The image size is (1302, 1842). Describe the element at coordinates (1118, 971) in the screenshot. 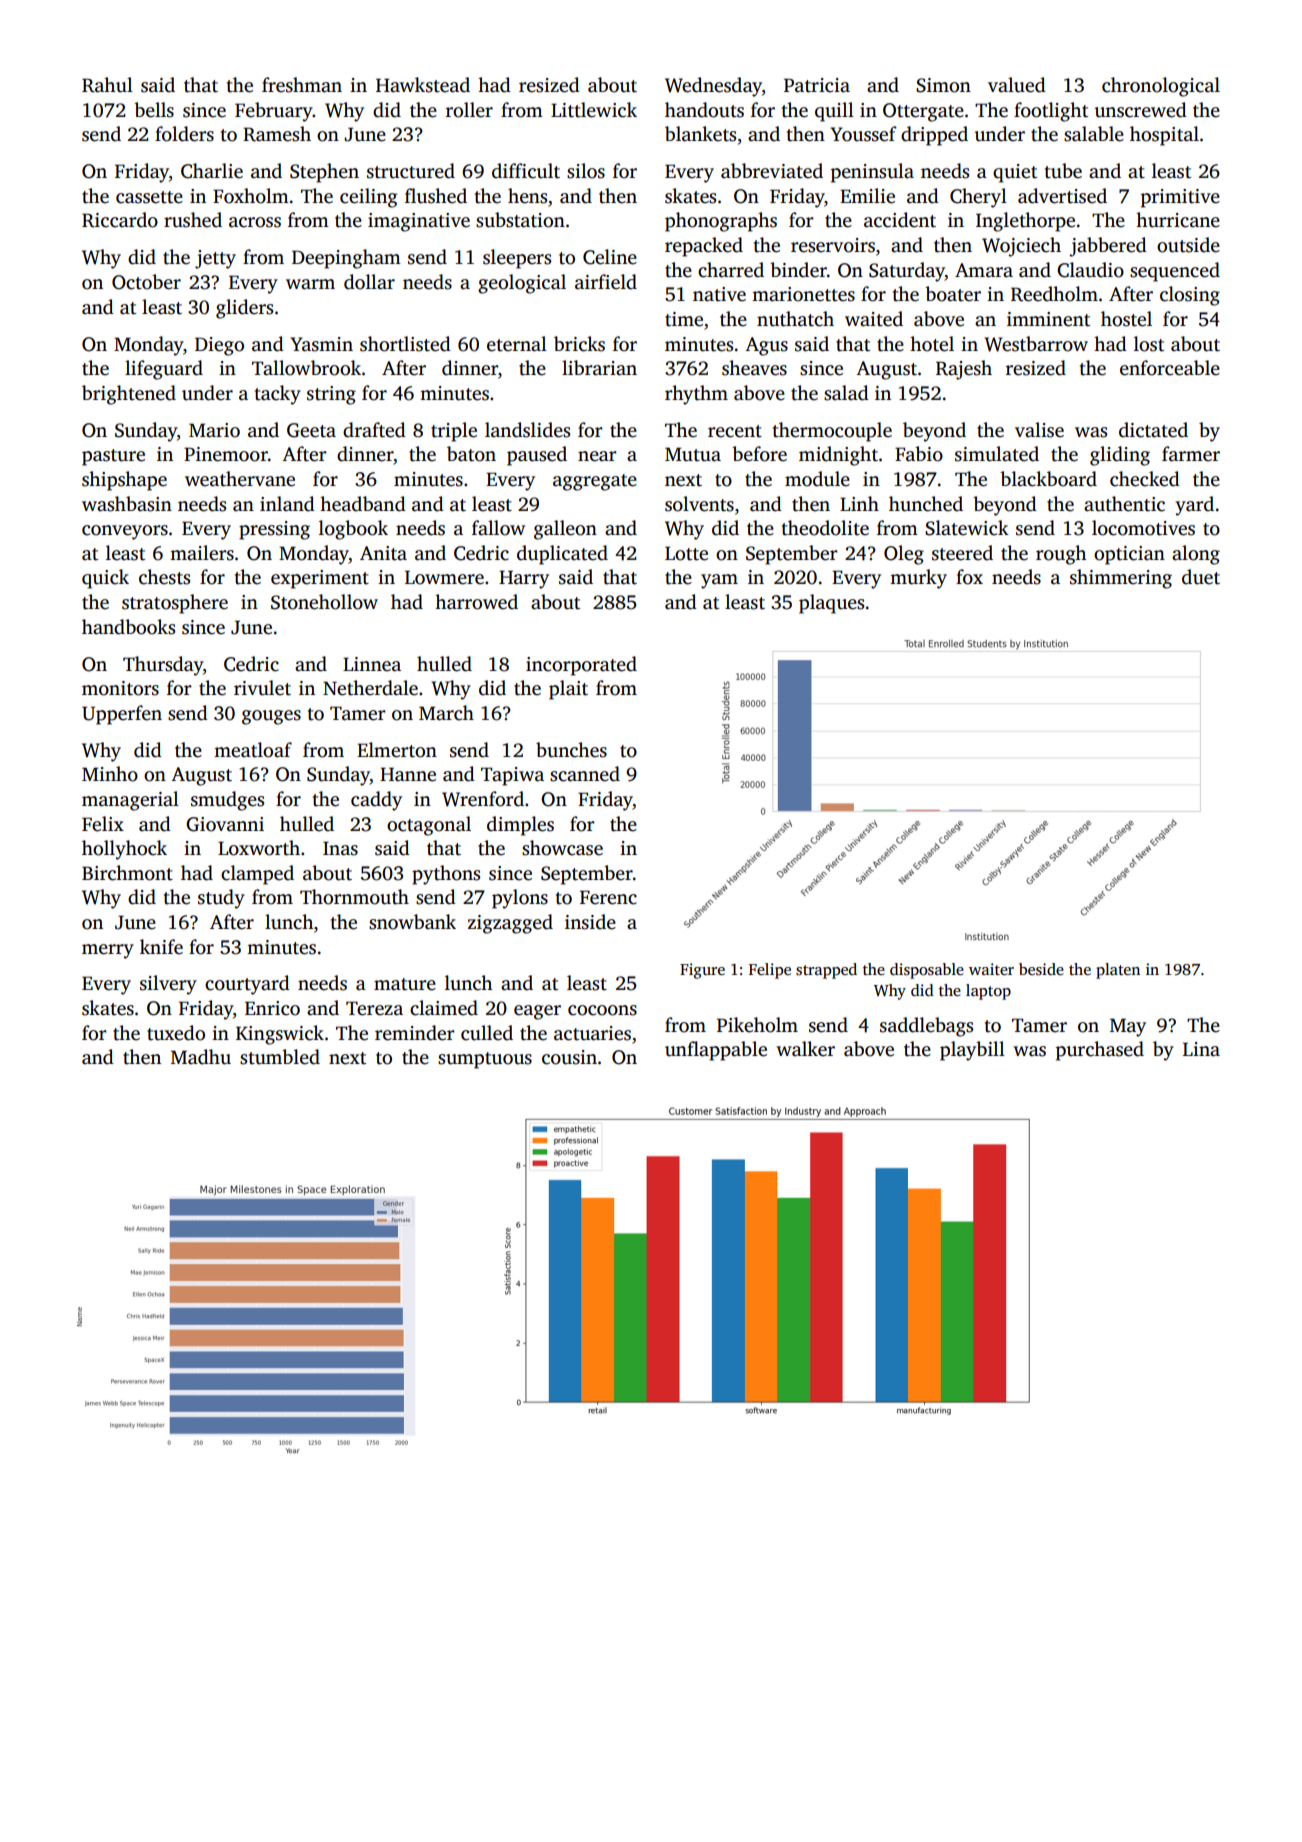

I see `platen` at that location.
